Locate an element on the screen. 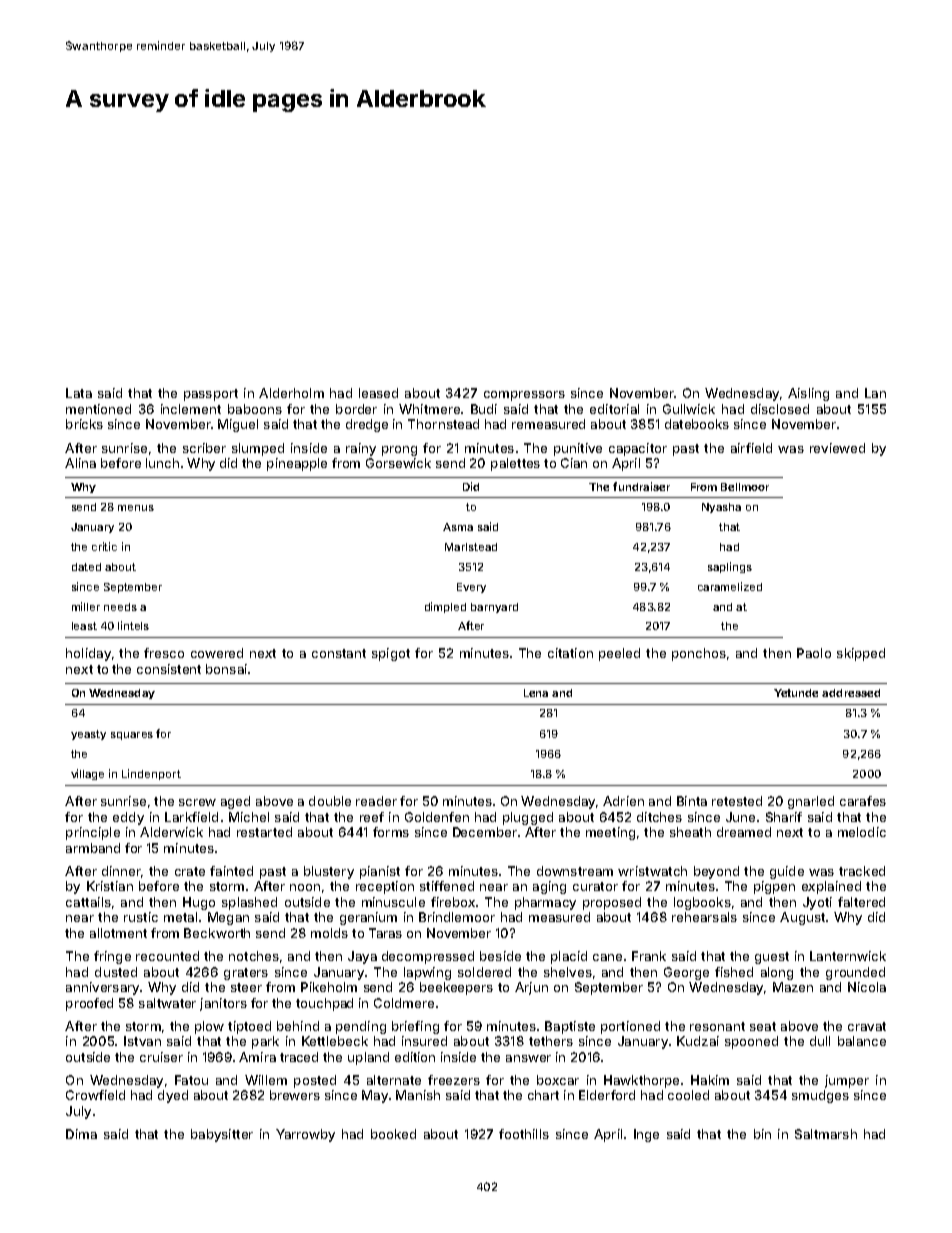  tethers is located at coordinates (551, 1041).
